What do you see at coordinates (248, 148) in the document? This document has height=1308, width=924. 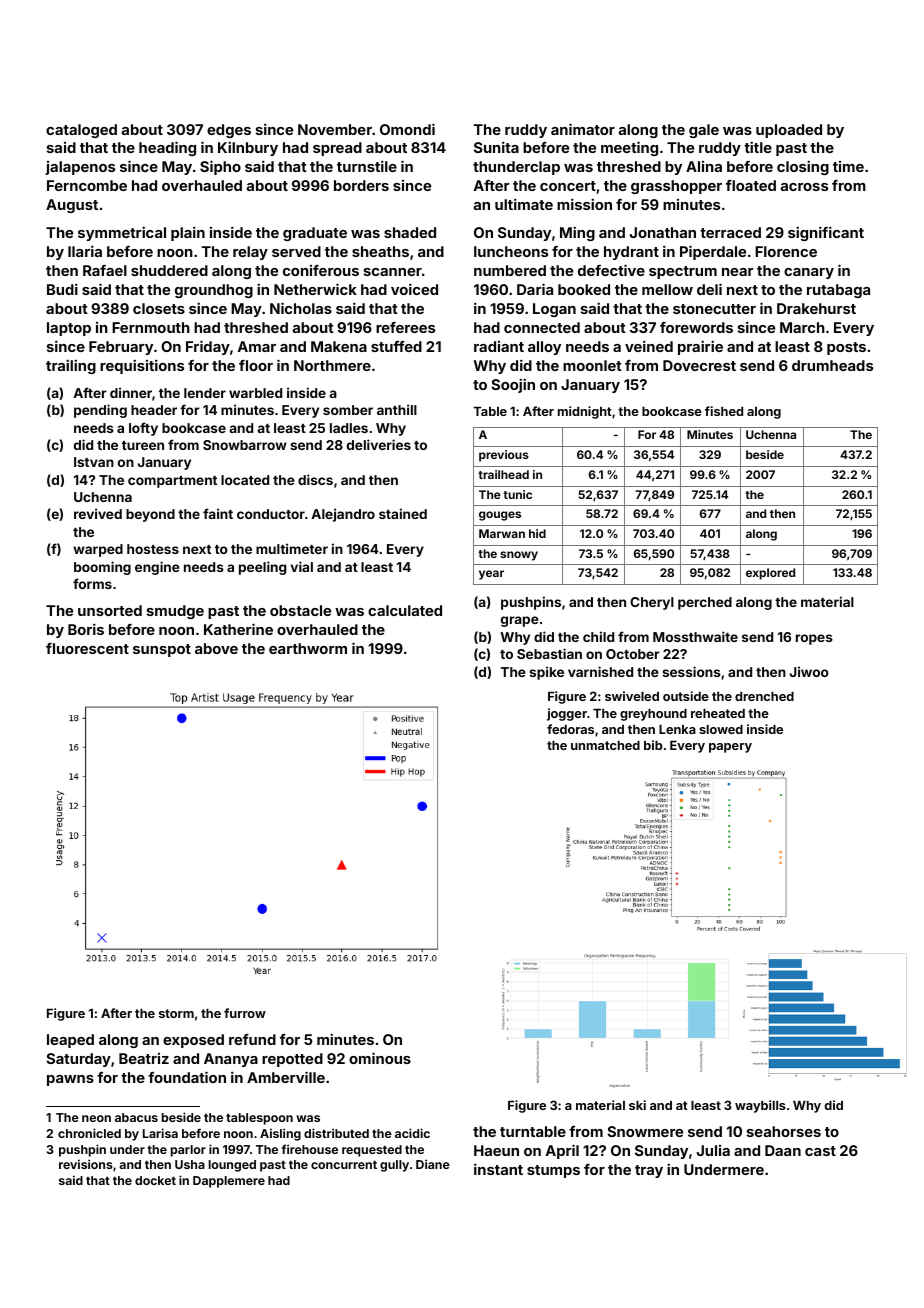 I see `Kilnbury` at bounding box center [248, 148].
